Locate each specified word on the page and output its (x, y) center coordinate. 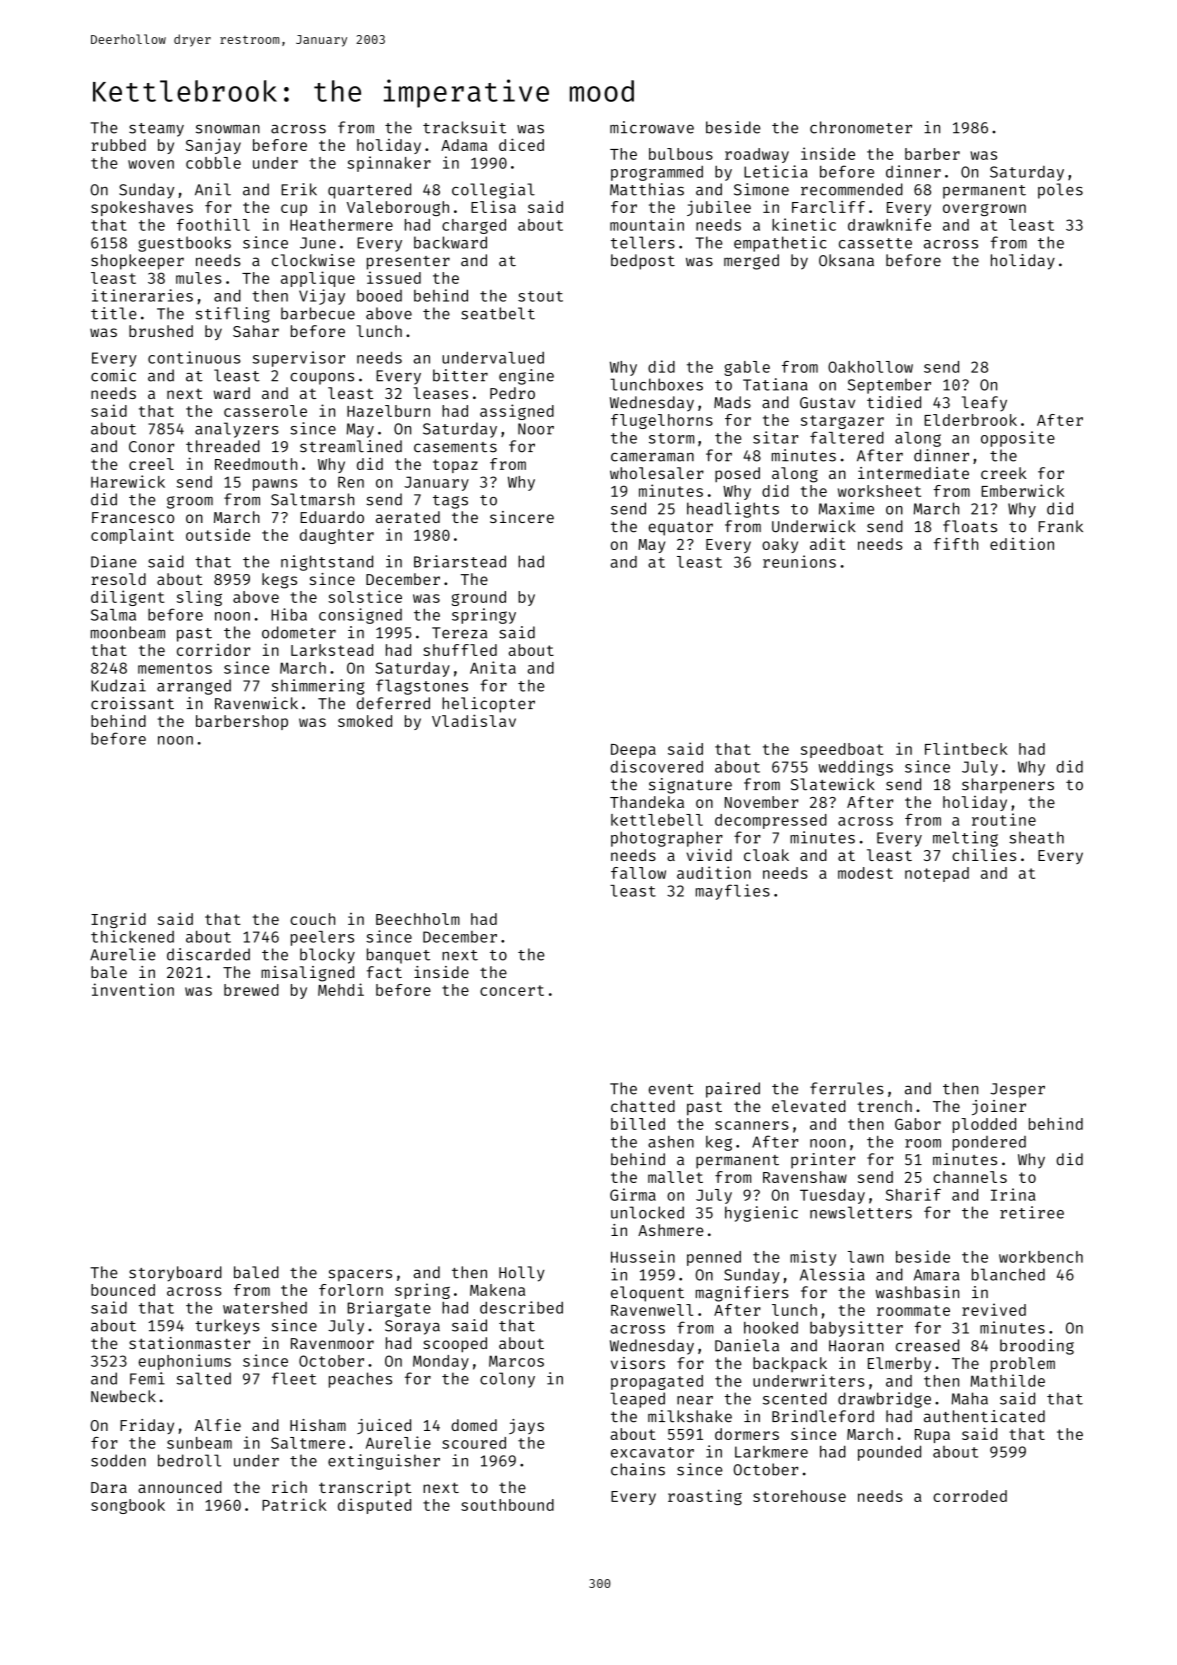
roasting (705, 1497)
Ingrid (118, 920)
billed (638, 1123)
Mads (732, 402)
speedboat (842, 750)
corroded (970, 1496)
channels (970, 1177)
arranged (194, 687)
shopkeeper (137, 262)
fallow (638, 873)
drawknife (889, 224)
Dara (109, 1487)
